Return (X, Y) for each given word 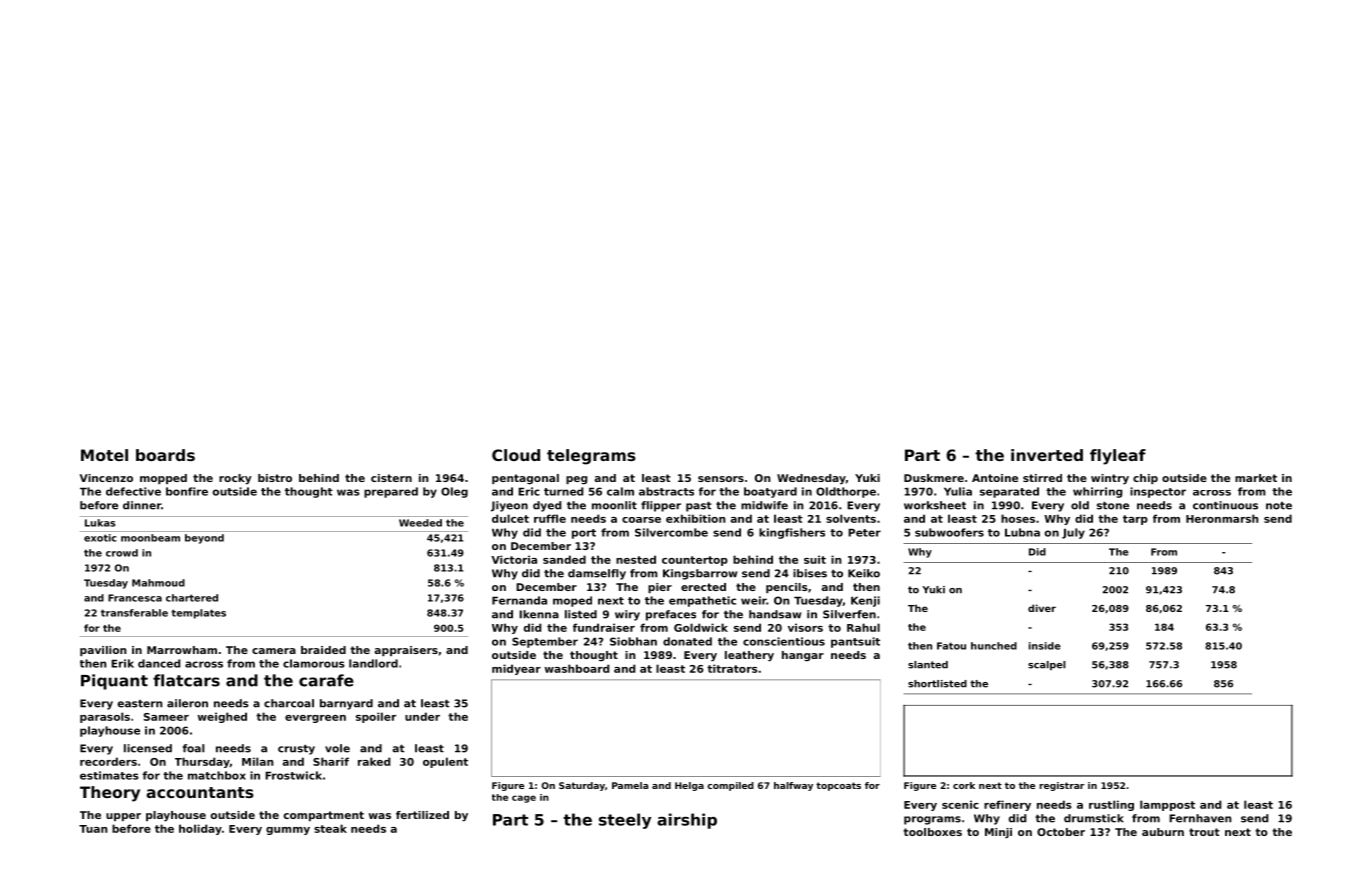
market (1256, 478)
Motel (104, 455)
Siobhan (633, 641)
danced (159, 663)
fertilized (422, 815)
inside (1045, 646)
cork (964, 785)
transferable (134, 613)
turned (563, 491)
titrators (732, 668)
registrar (1062, 786)
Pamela (630, 785)
